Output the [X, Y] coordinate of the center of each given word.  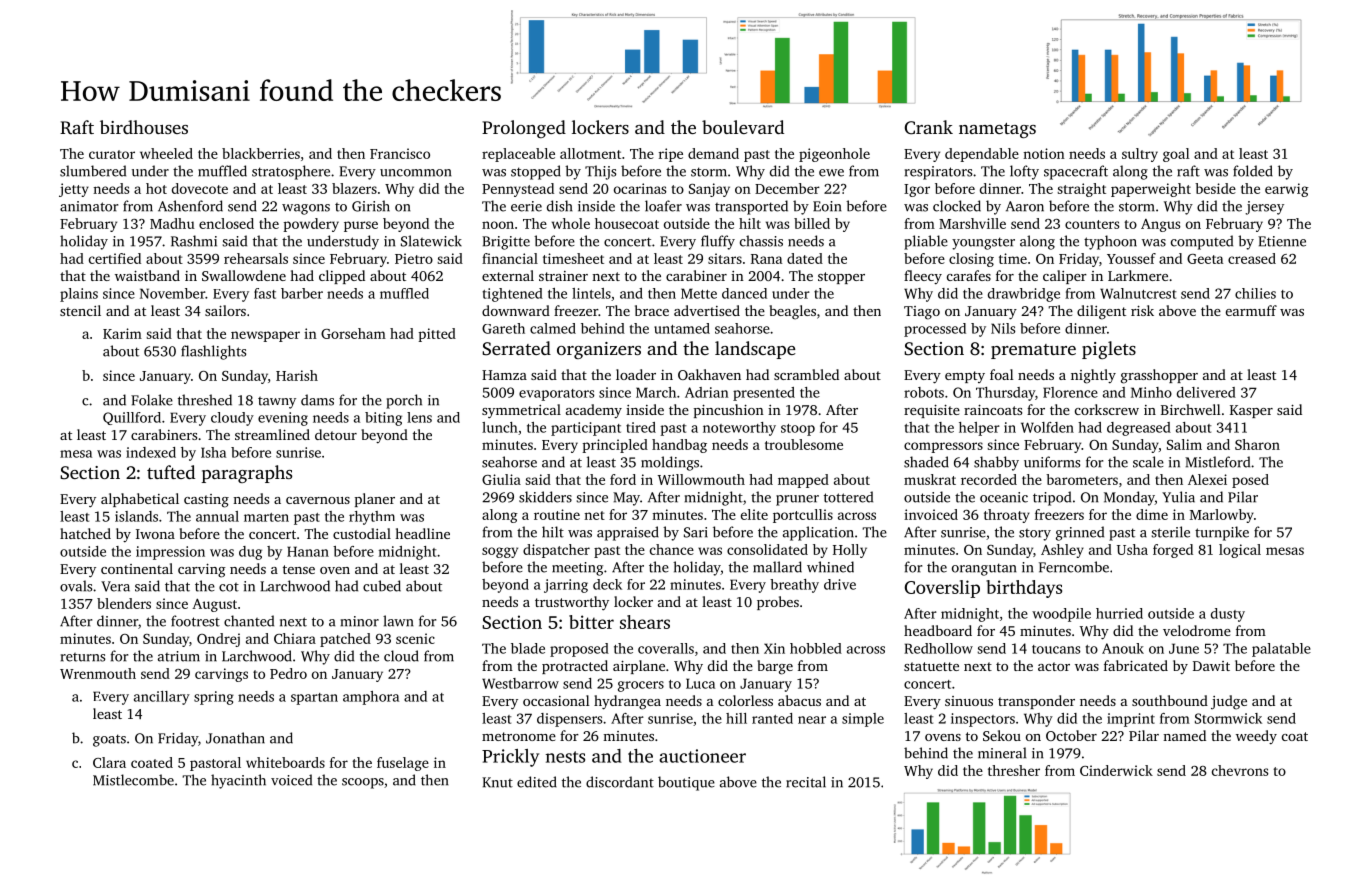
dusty [1228, 615]
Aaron [1025, 206]
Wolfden [1047, 427]
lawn [398, 621]
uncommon [415, 173]
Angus [1160, 225]
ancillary [162, 698]
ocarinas [640, 188]
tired [641, 427]
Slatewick [431, 241]
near [812, 720]
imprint [1131, 720]
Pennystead [518, 190]
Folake [152, 400]
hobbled [816, 648]
